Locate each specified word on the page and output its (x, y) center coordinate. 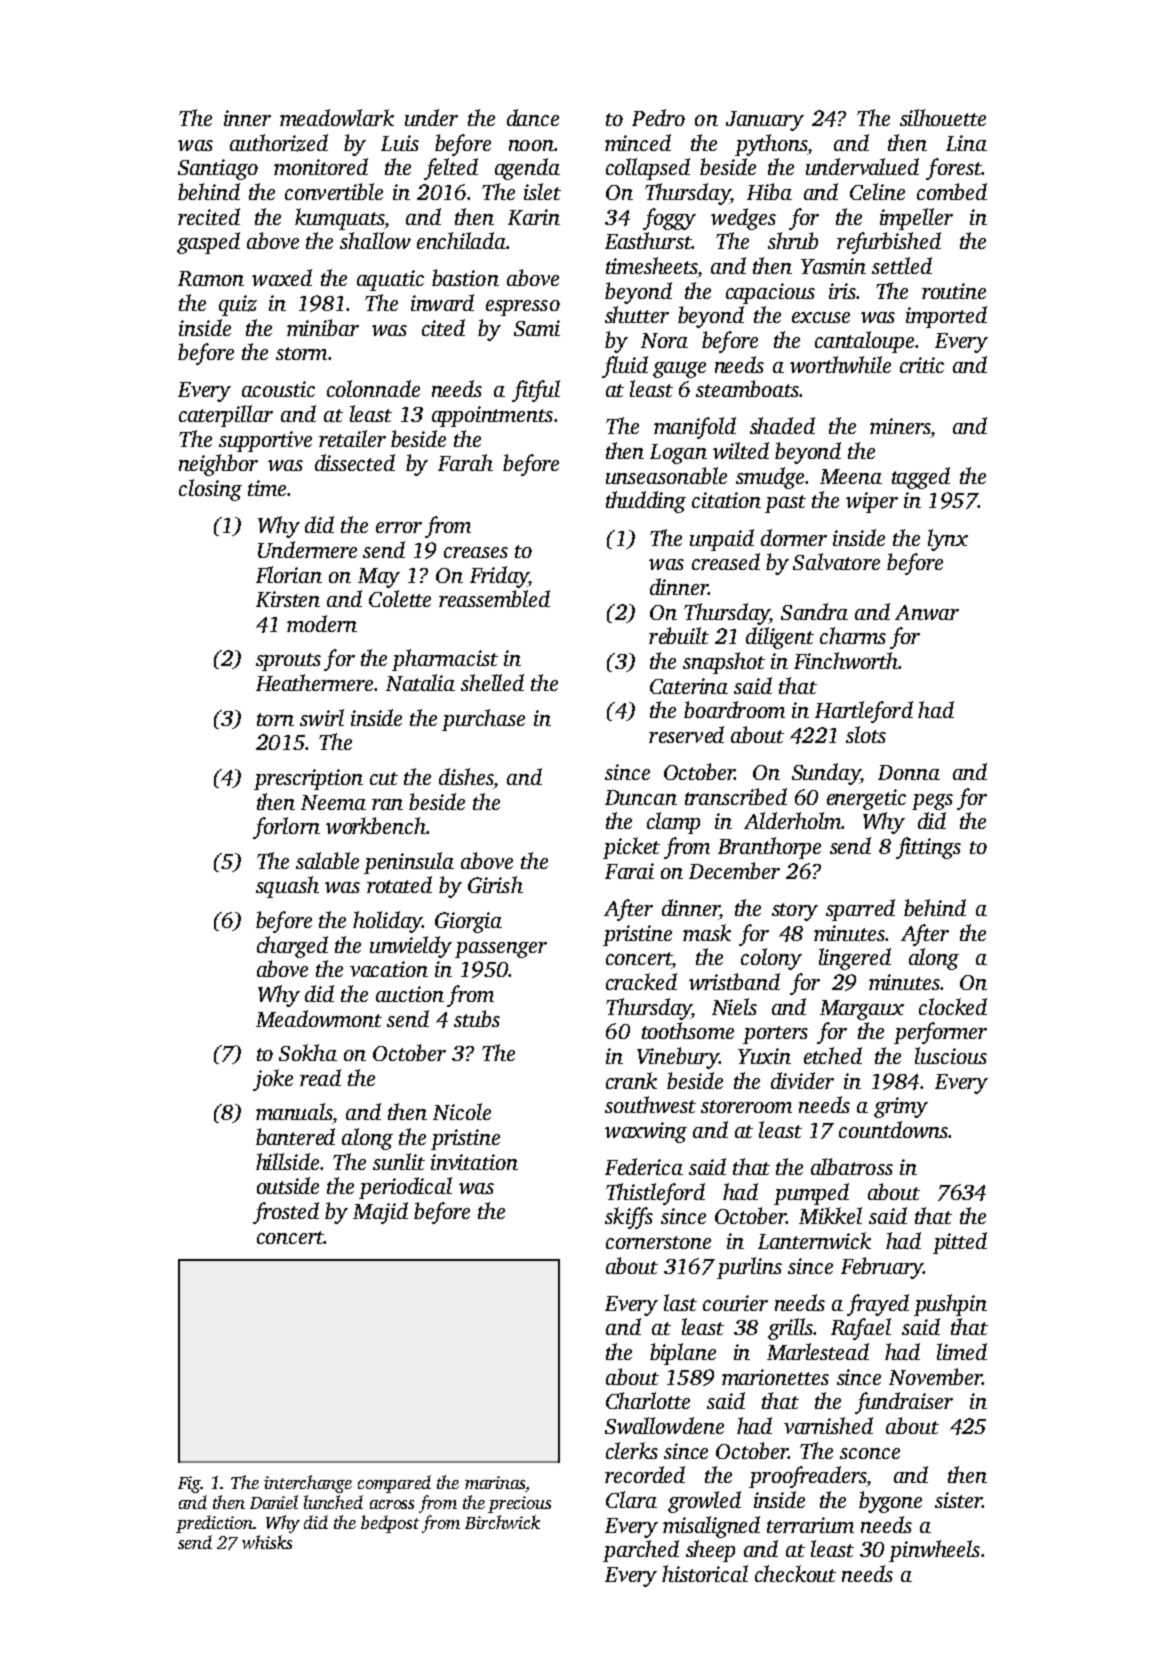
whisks (267, 1542)
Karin (534, 217)
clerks (632, 1450)
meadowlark (337, 117)
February (882, 1268)
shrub (793, 240)
